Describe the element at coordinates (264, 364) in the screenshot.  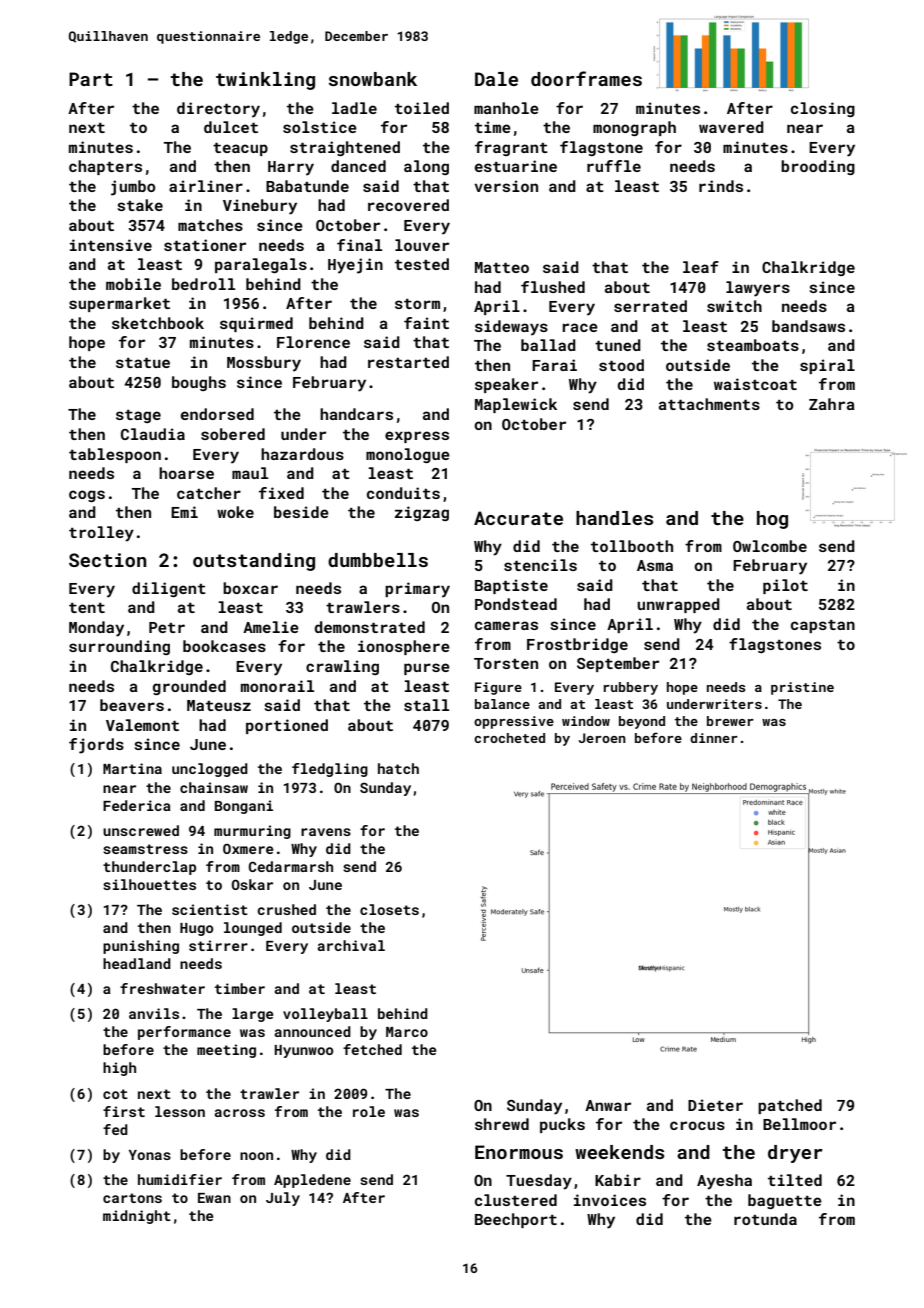
I see `Mossbury` at that location.
